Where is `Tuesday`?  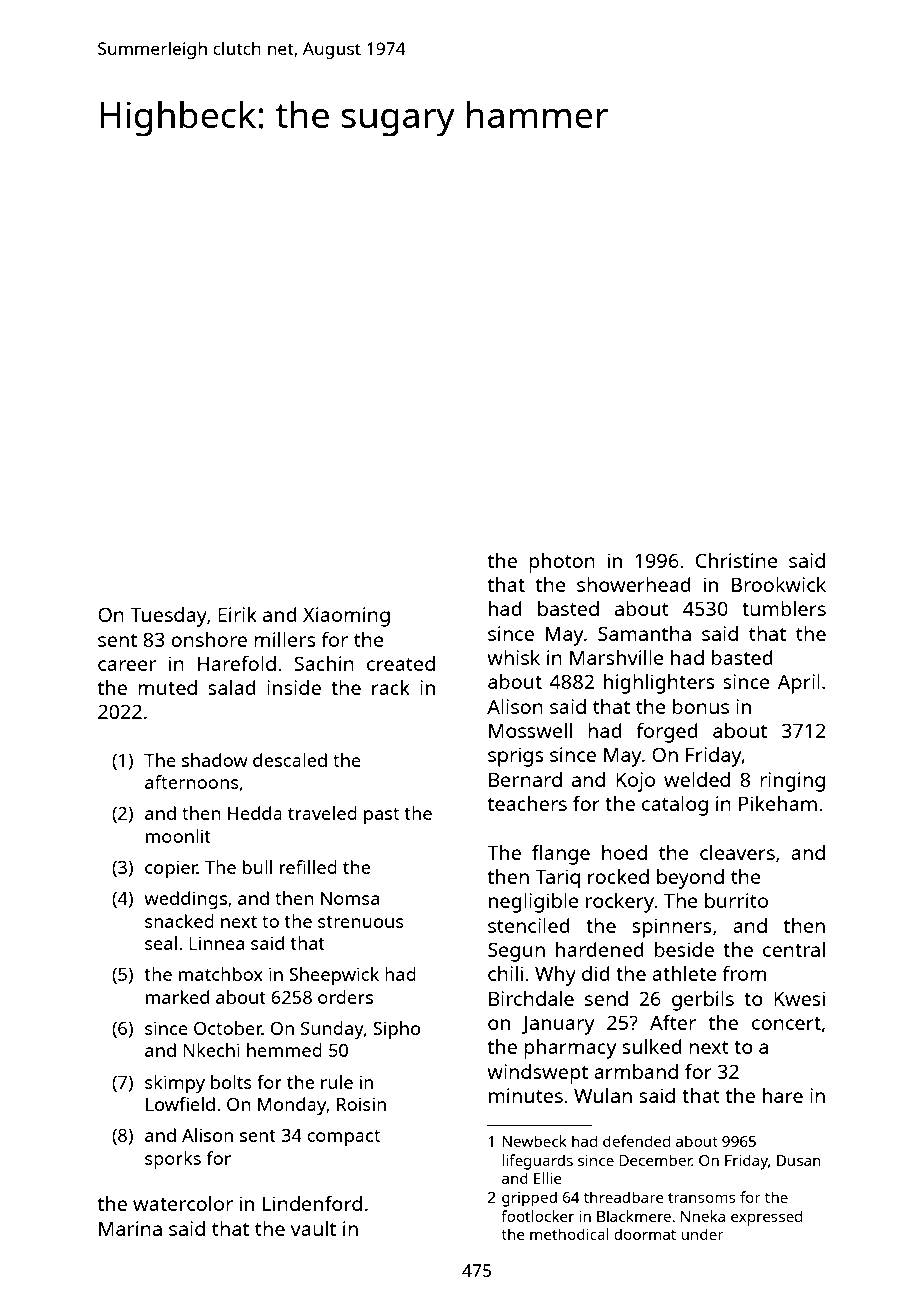 Tuesday is located at coordinates (168, 617).
